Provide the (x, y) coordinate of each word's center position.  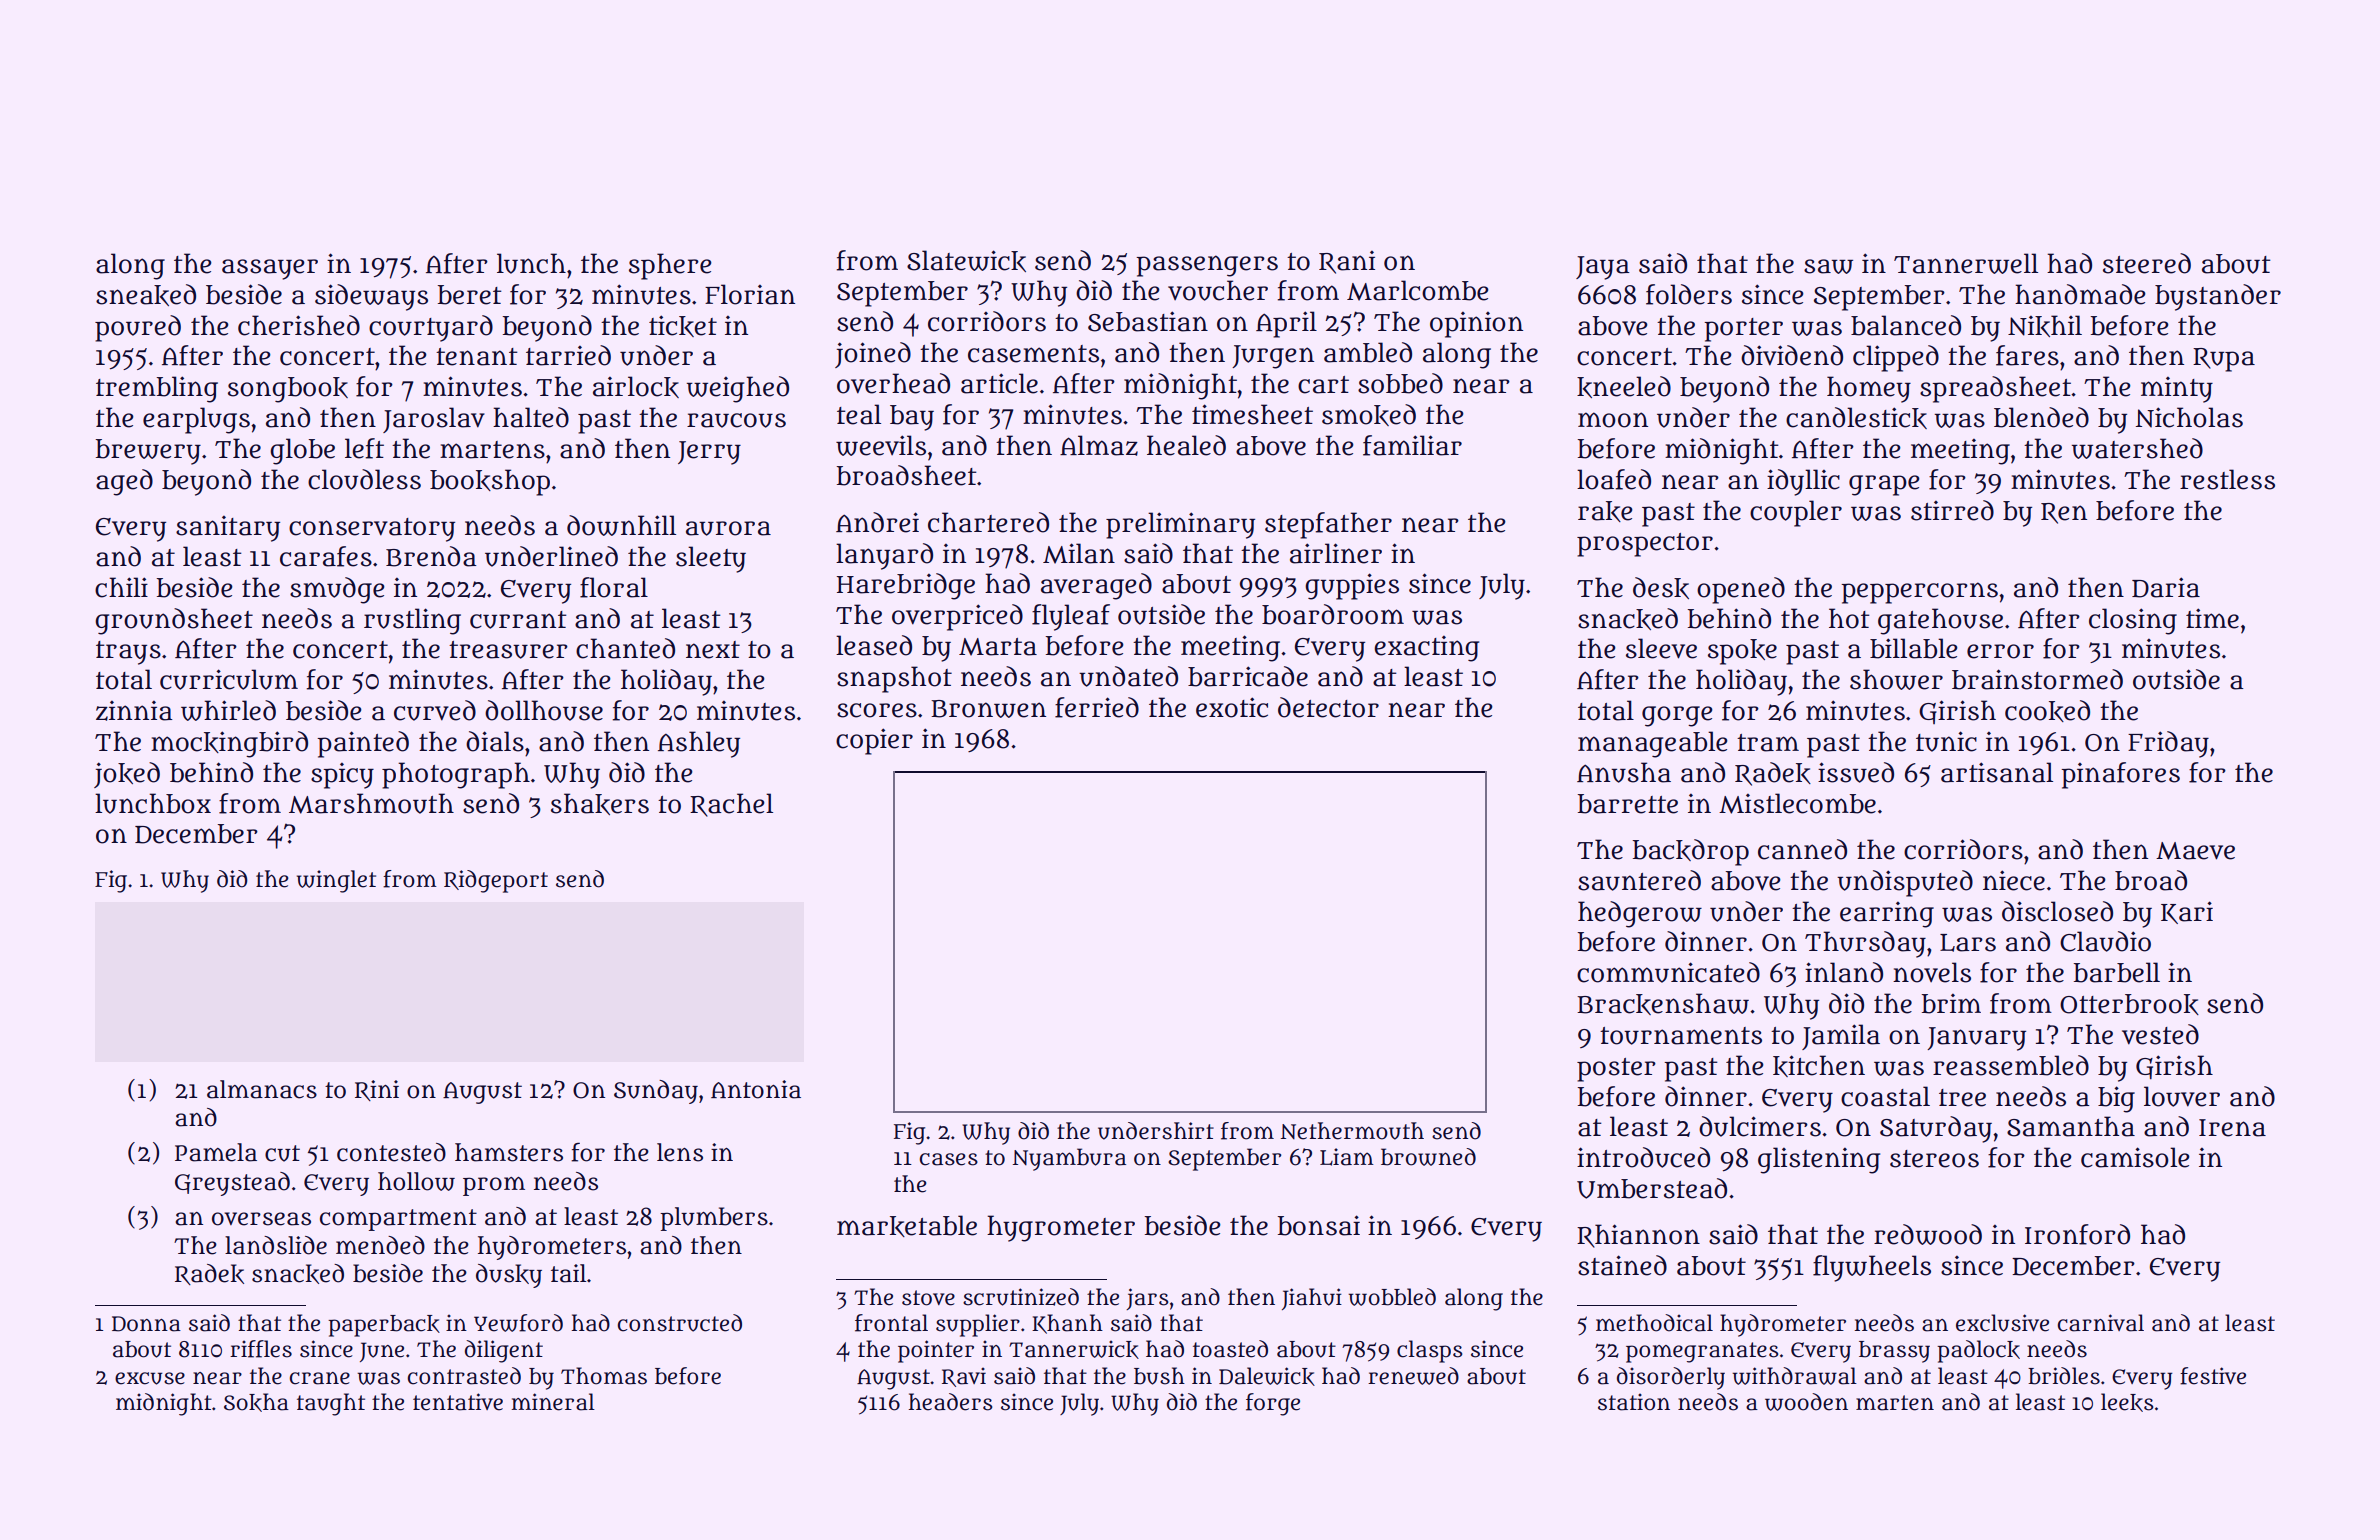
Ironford (2077, 1234)
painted (363, 744)
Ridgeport (496, 881)
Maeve (2195, 851)
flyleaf (1071, 617)
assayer (270, 269)
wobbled (1392, 1297)
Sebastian (1148, 321)
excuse (150, 1378)
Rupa (2224, 360)
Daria (2166, 587)
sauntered (1639, 880)
